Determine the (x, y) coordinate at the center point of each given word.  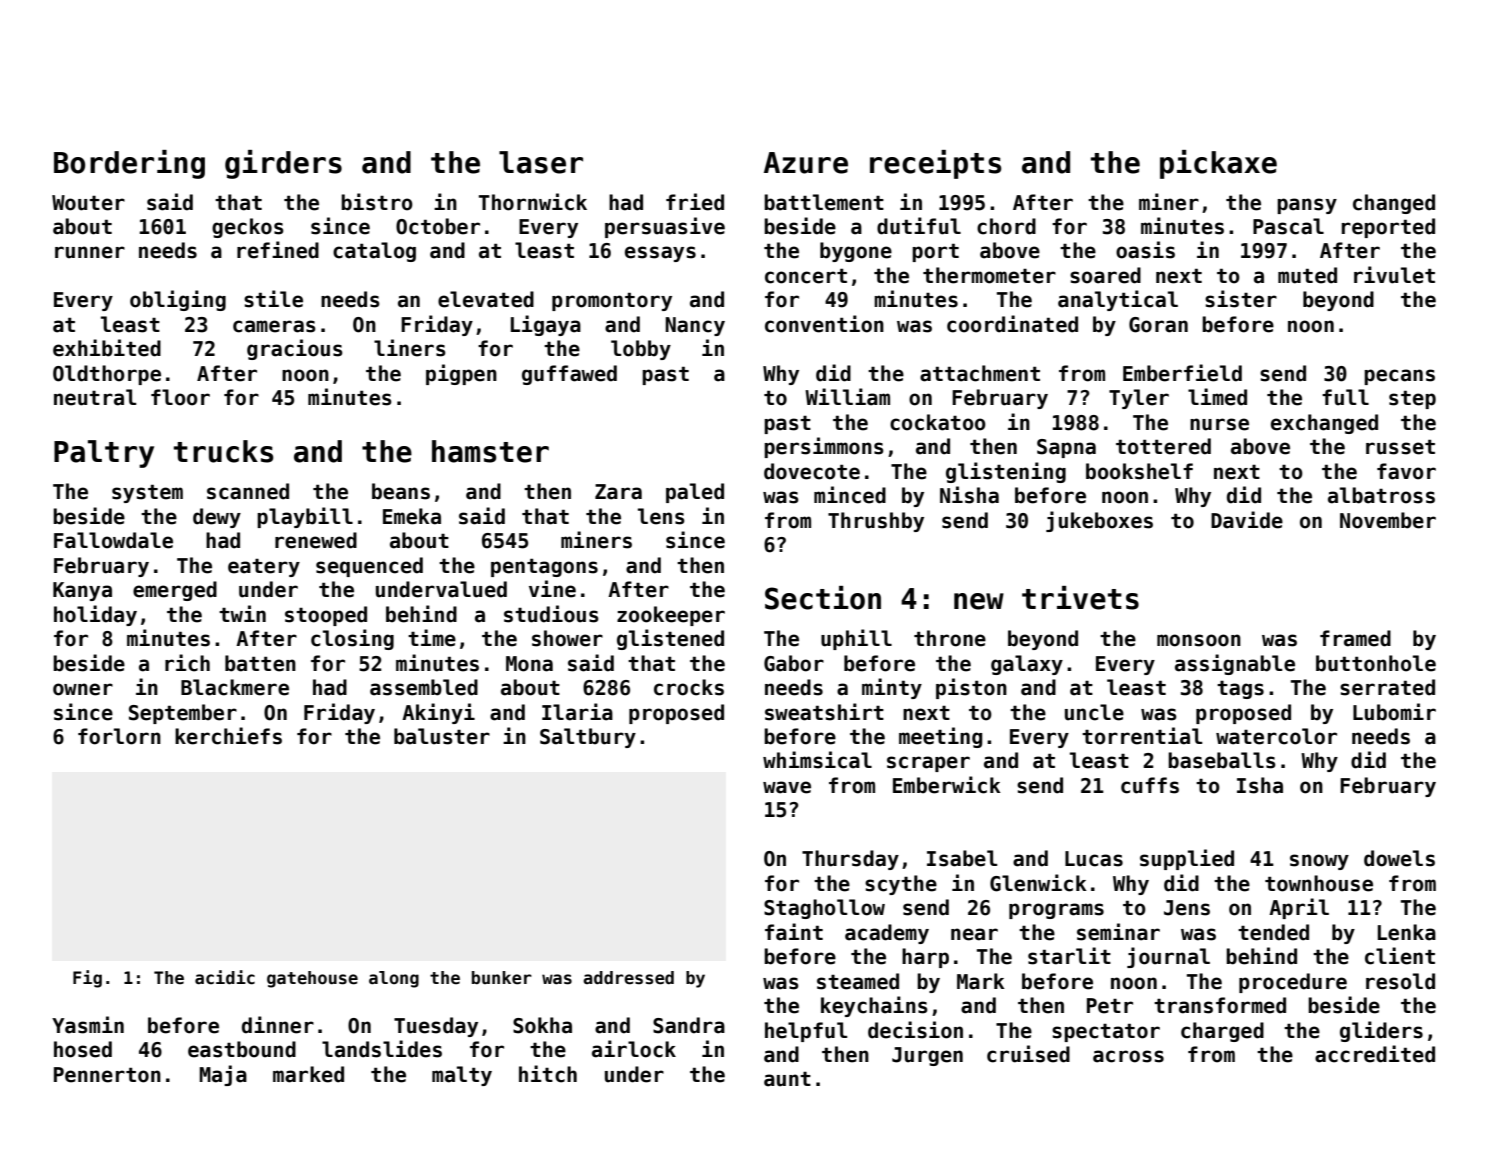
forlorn (119, 736)
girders (283, 164)
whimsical (817, 760)
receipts (936, 164)
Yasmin (88, 1025)
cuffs (1150, 785)
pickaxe (1218, 164)
